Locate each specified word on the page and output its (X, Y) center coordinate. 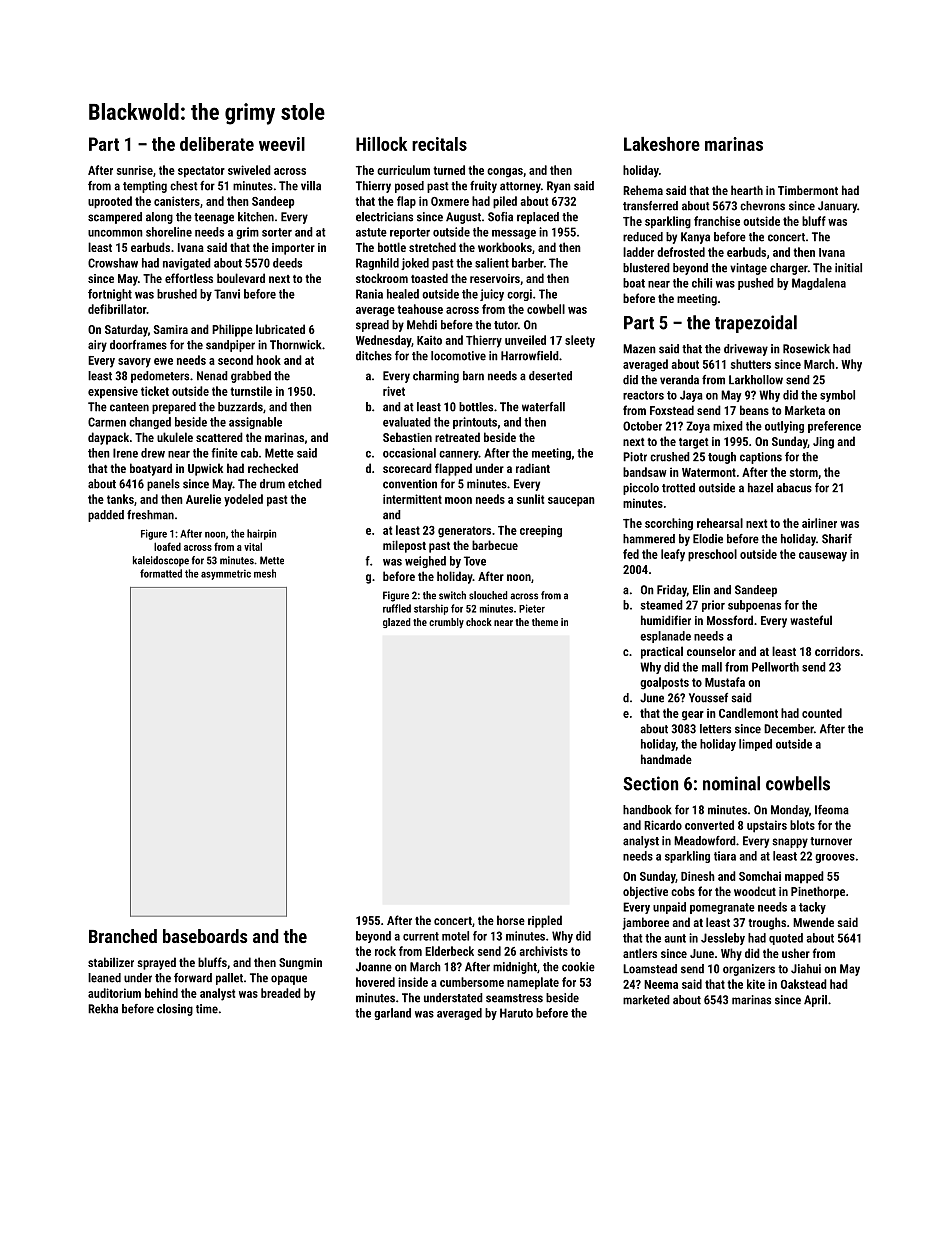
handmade (666, 759)
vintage (748, 269)
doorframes (138, 345)
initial (848, 268)
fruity (483, 187)
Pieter (532, 608)
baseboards (205, 936)
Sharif (837, 539)
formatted (161, 573)
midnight (515, 968)
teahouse (420, 309)
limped (755, 745)
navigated (187, 264)
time (207, 1009)
